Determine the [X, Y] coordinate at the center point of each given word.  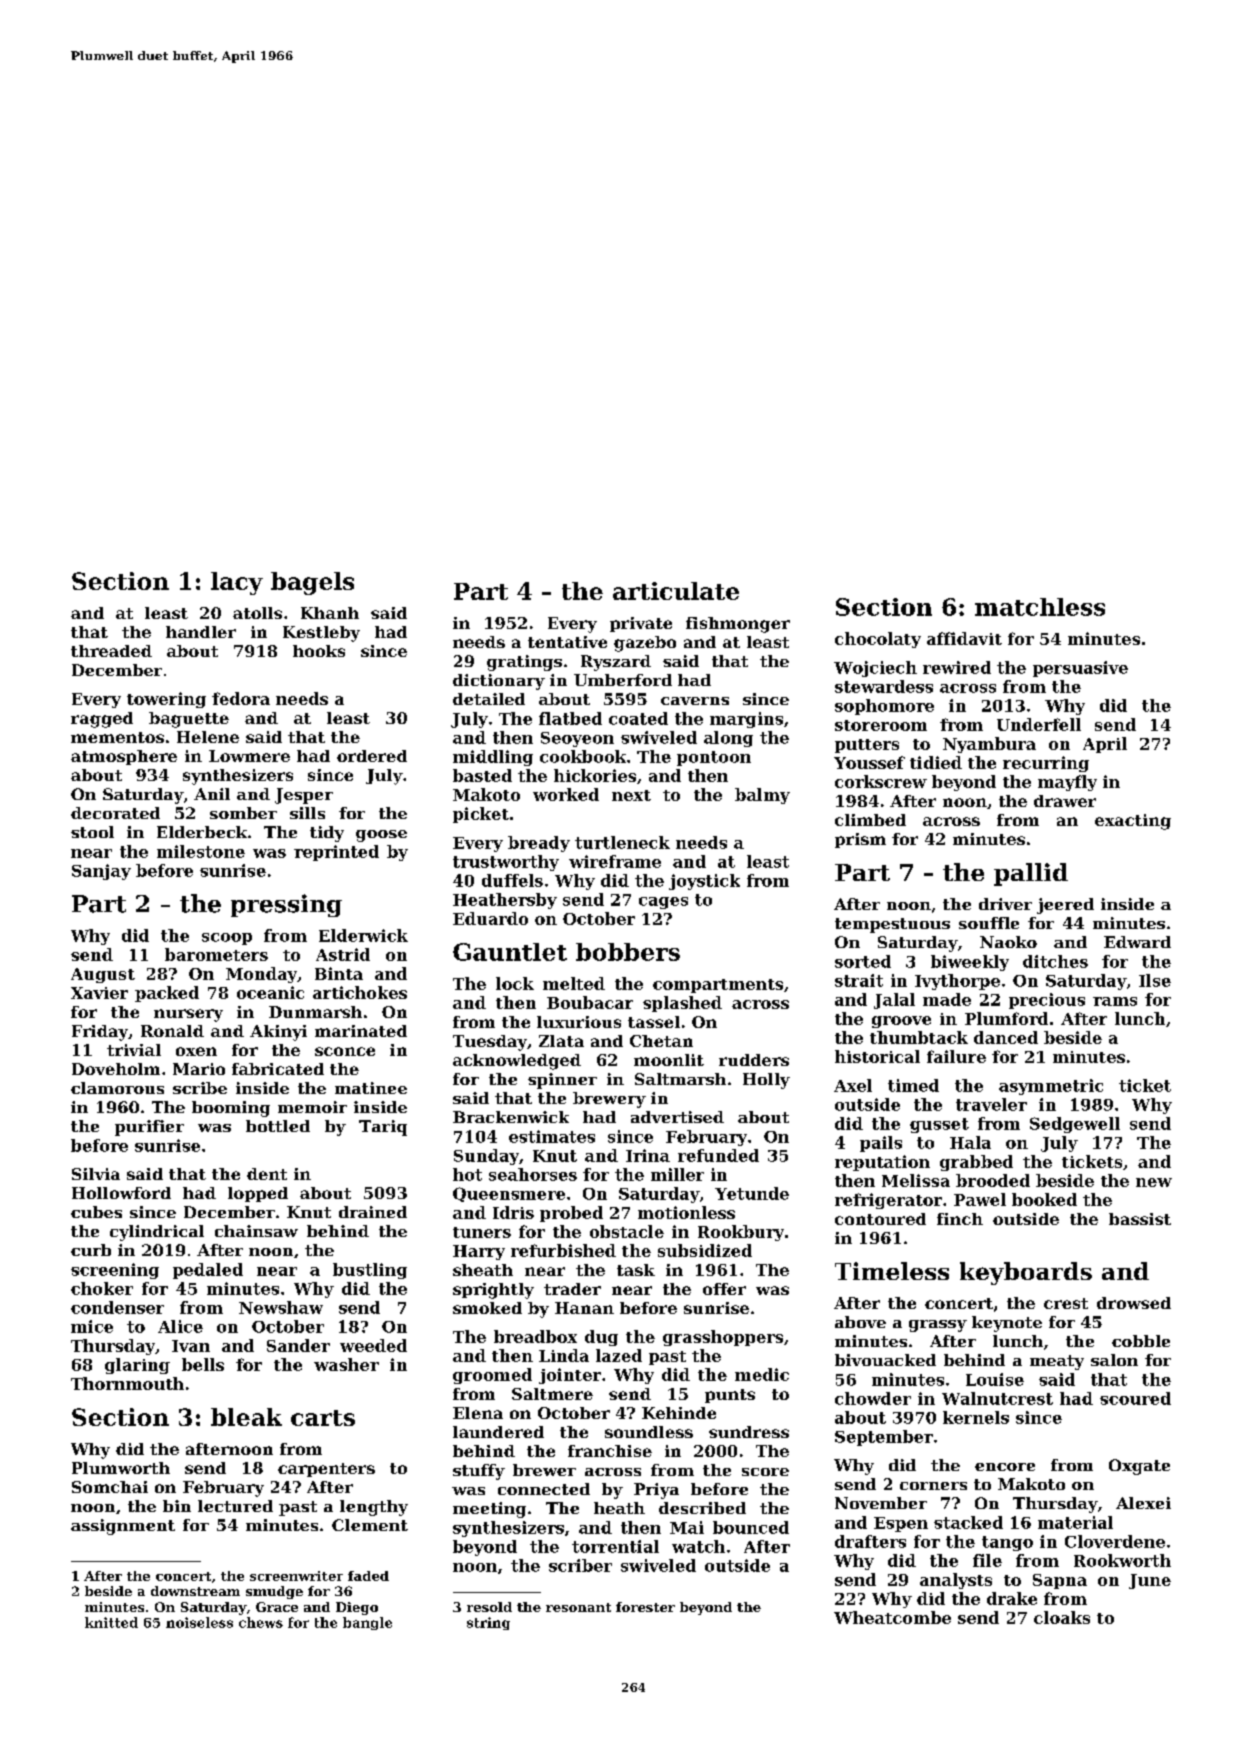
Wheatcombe [892, 1617]
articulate [676, 591]
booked [1044, 1199]
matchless [1040, 607]
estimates [552, 1136]
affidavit [964, 638]
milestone [201, 851]
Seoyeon [577, 739]
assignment [123, 1527]
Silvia [96, 1174]
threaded [111, 651]
